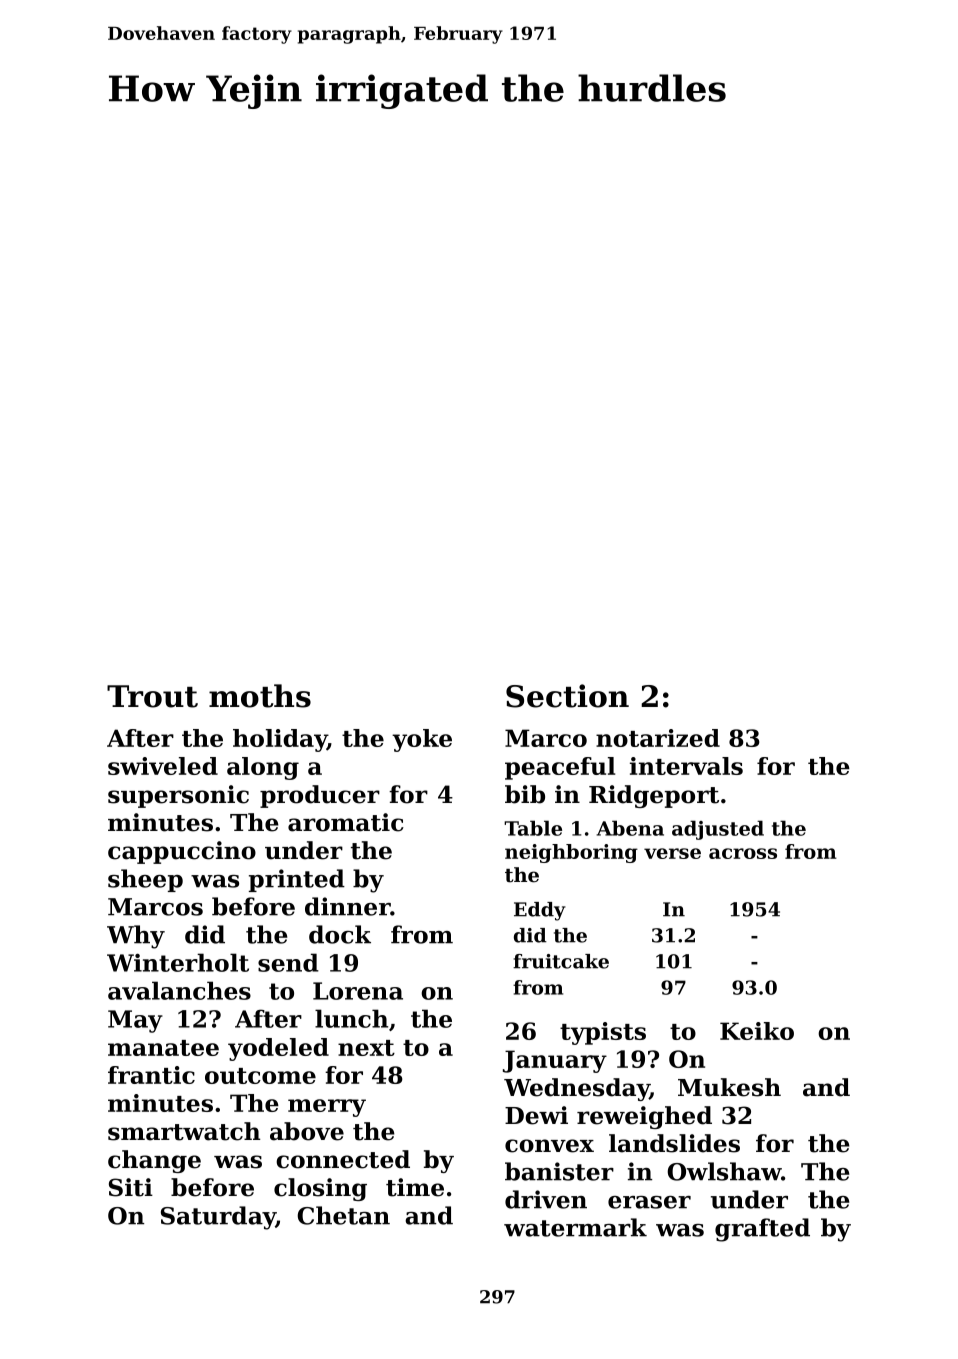 This page has width=958, height=1359. Describe the element at coordinates (297, 880) in the page. I see `printed` at that location.
